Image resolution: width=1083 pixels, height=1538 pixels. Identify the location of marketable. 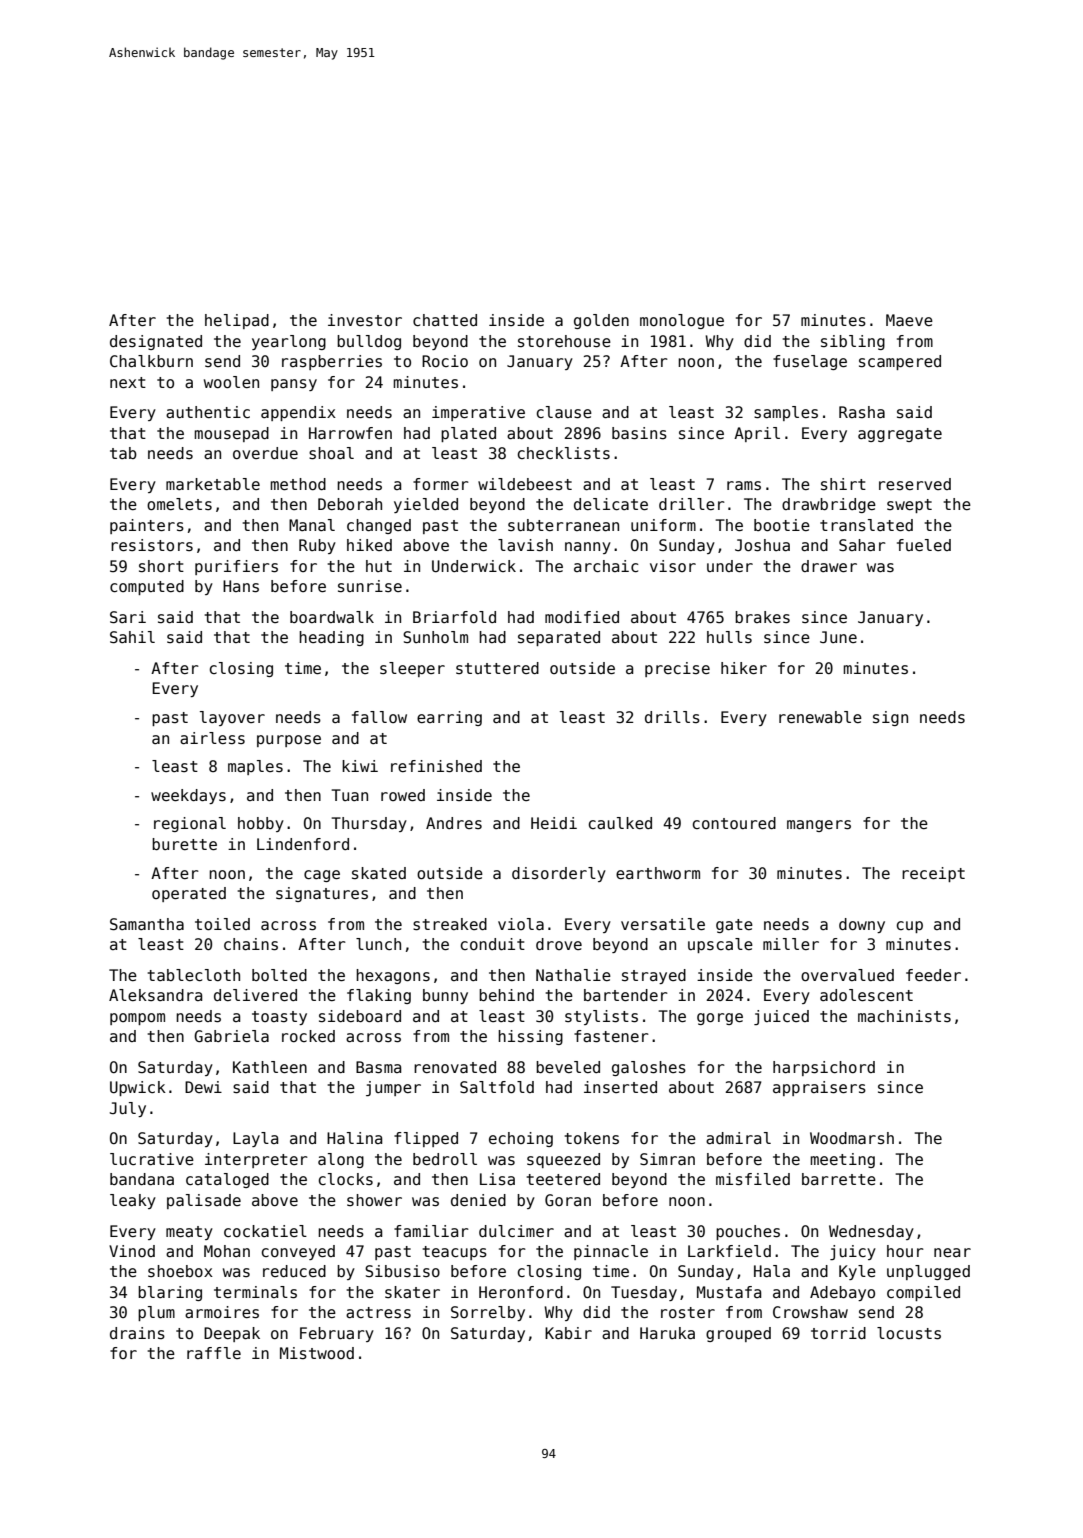
(213, 484).
